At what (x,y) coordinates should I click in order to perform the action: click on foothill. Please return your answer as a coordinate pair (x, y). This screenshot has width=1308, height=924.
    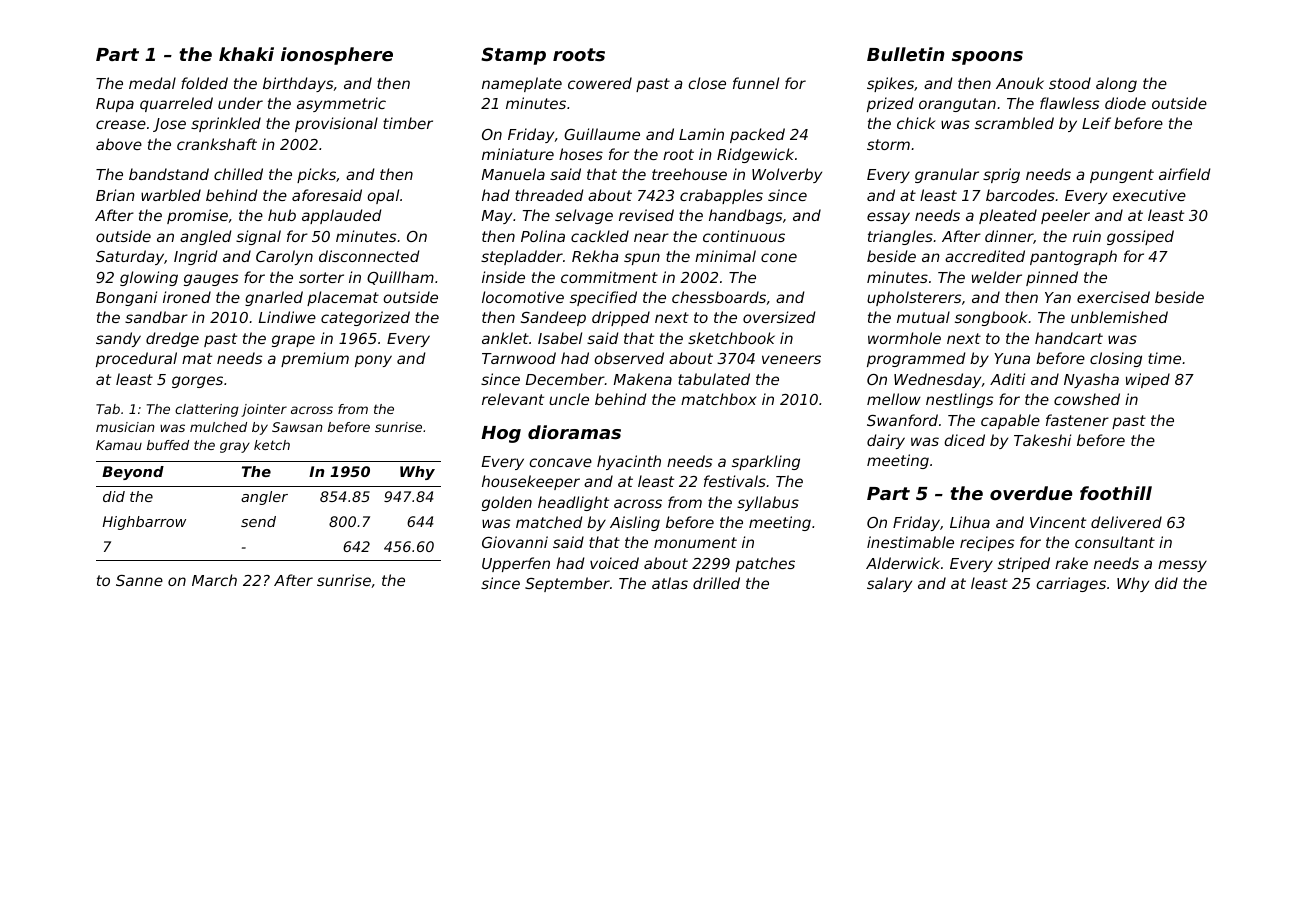
    Looking at the image, I should click on (1116, 493).
